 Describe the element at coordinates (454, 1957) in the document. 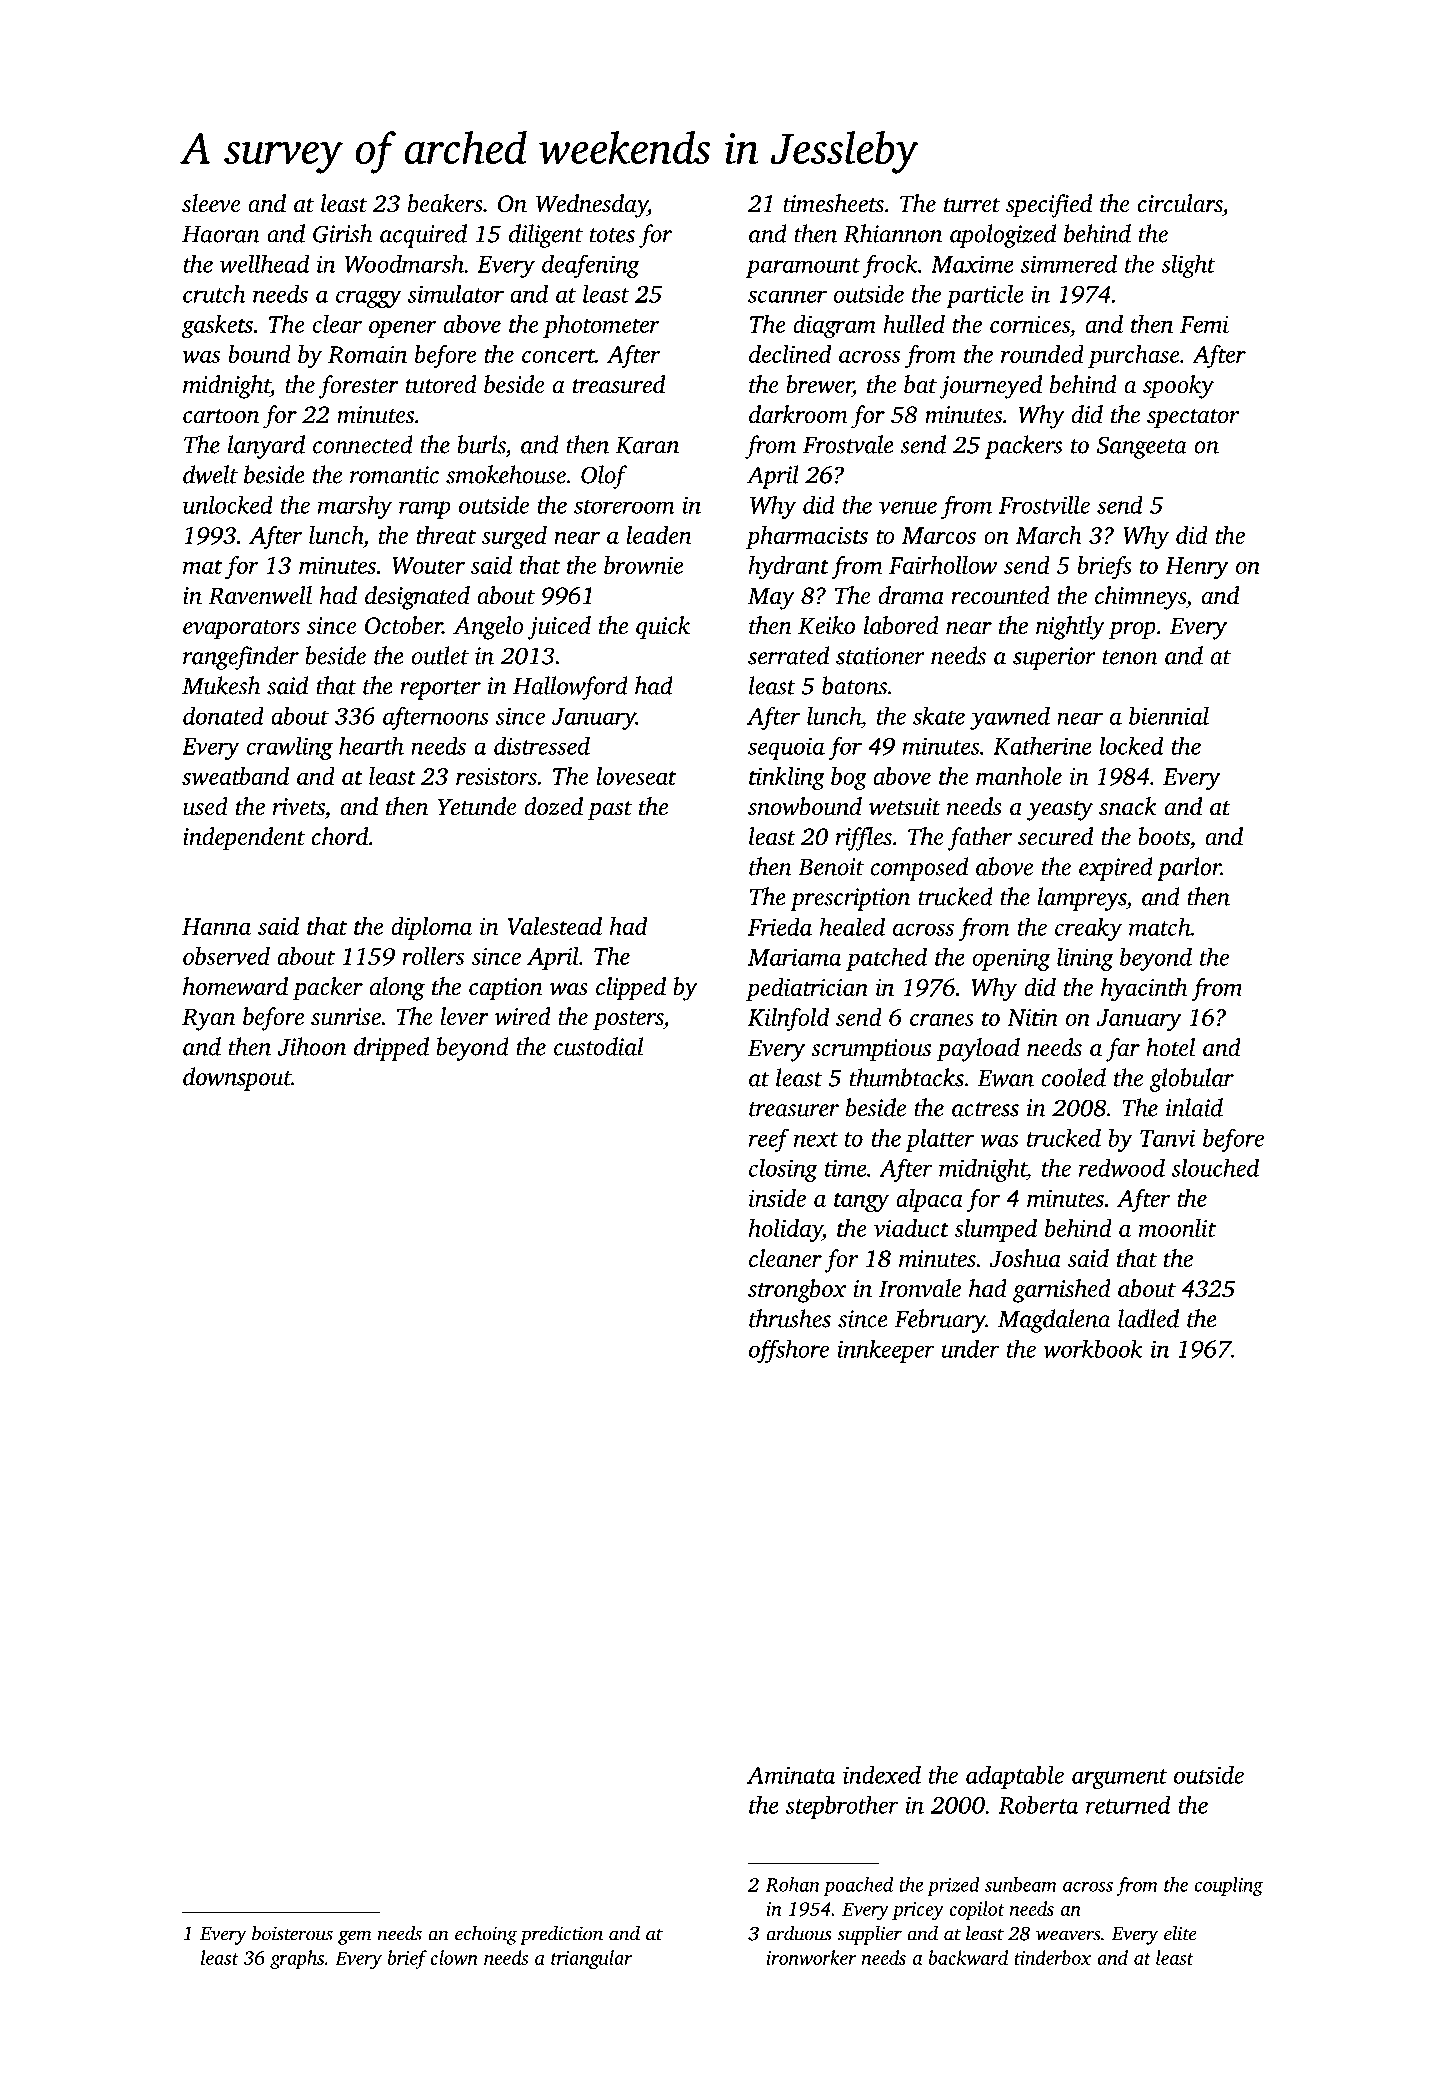

I see `clown` at that location.
